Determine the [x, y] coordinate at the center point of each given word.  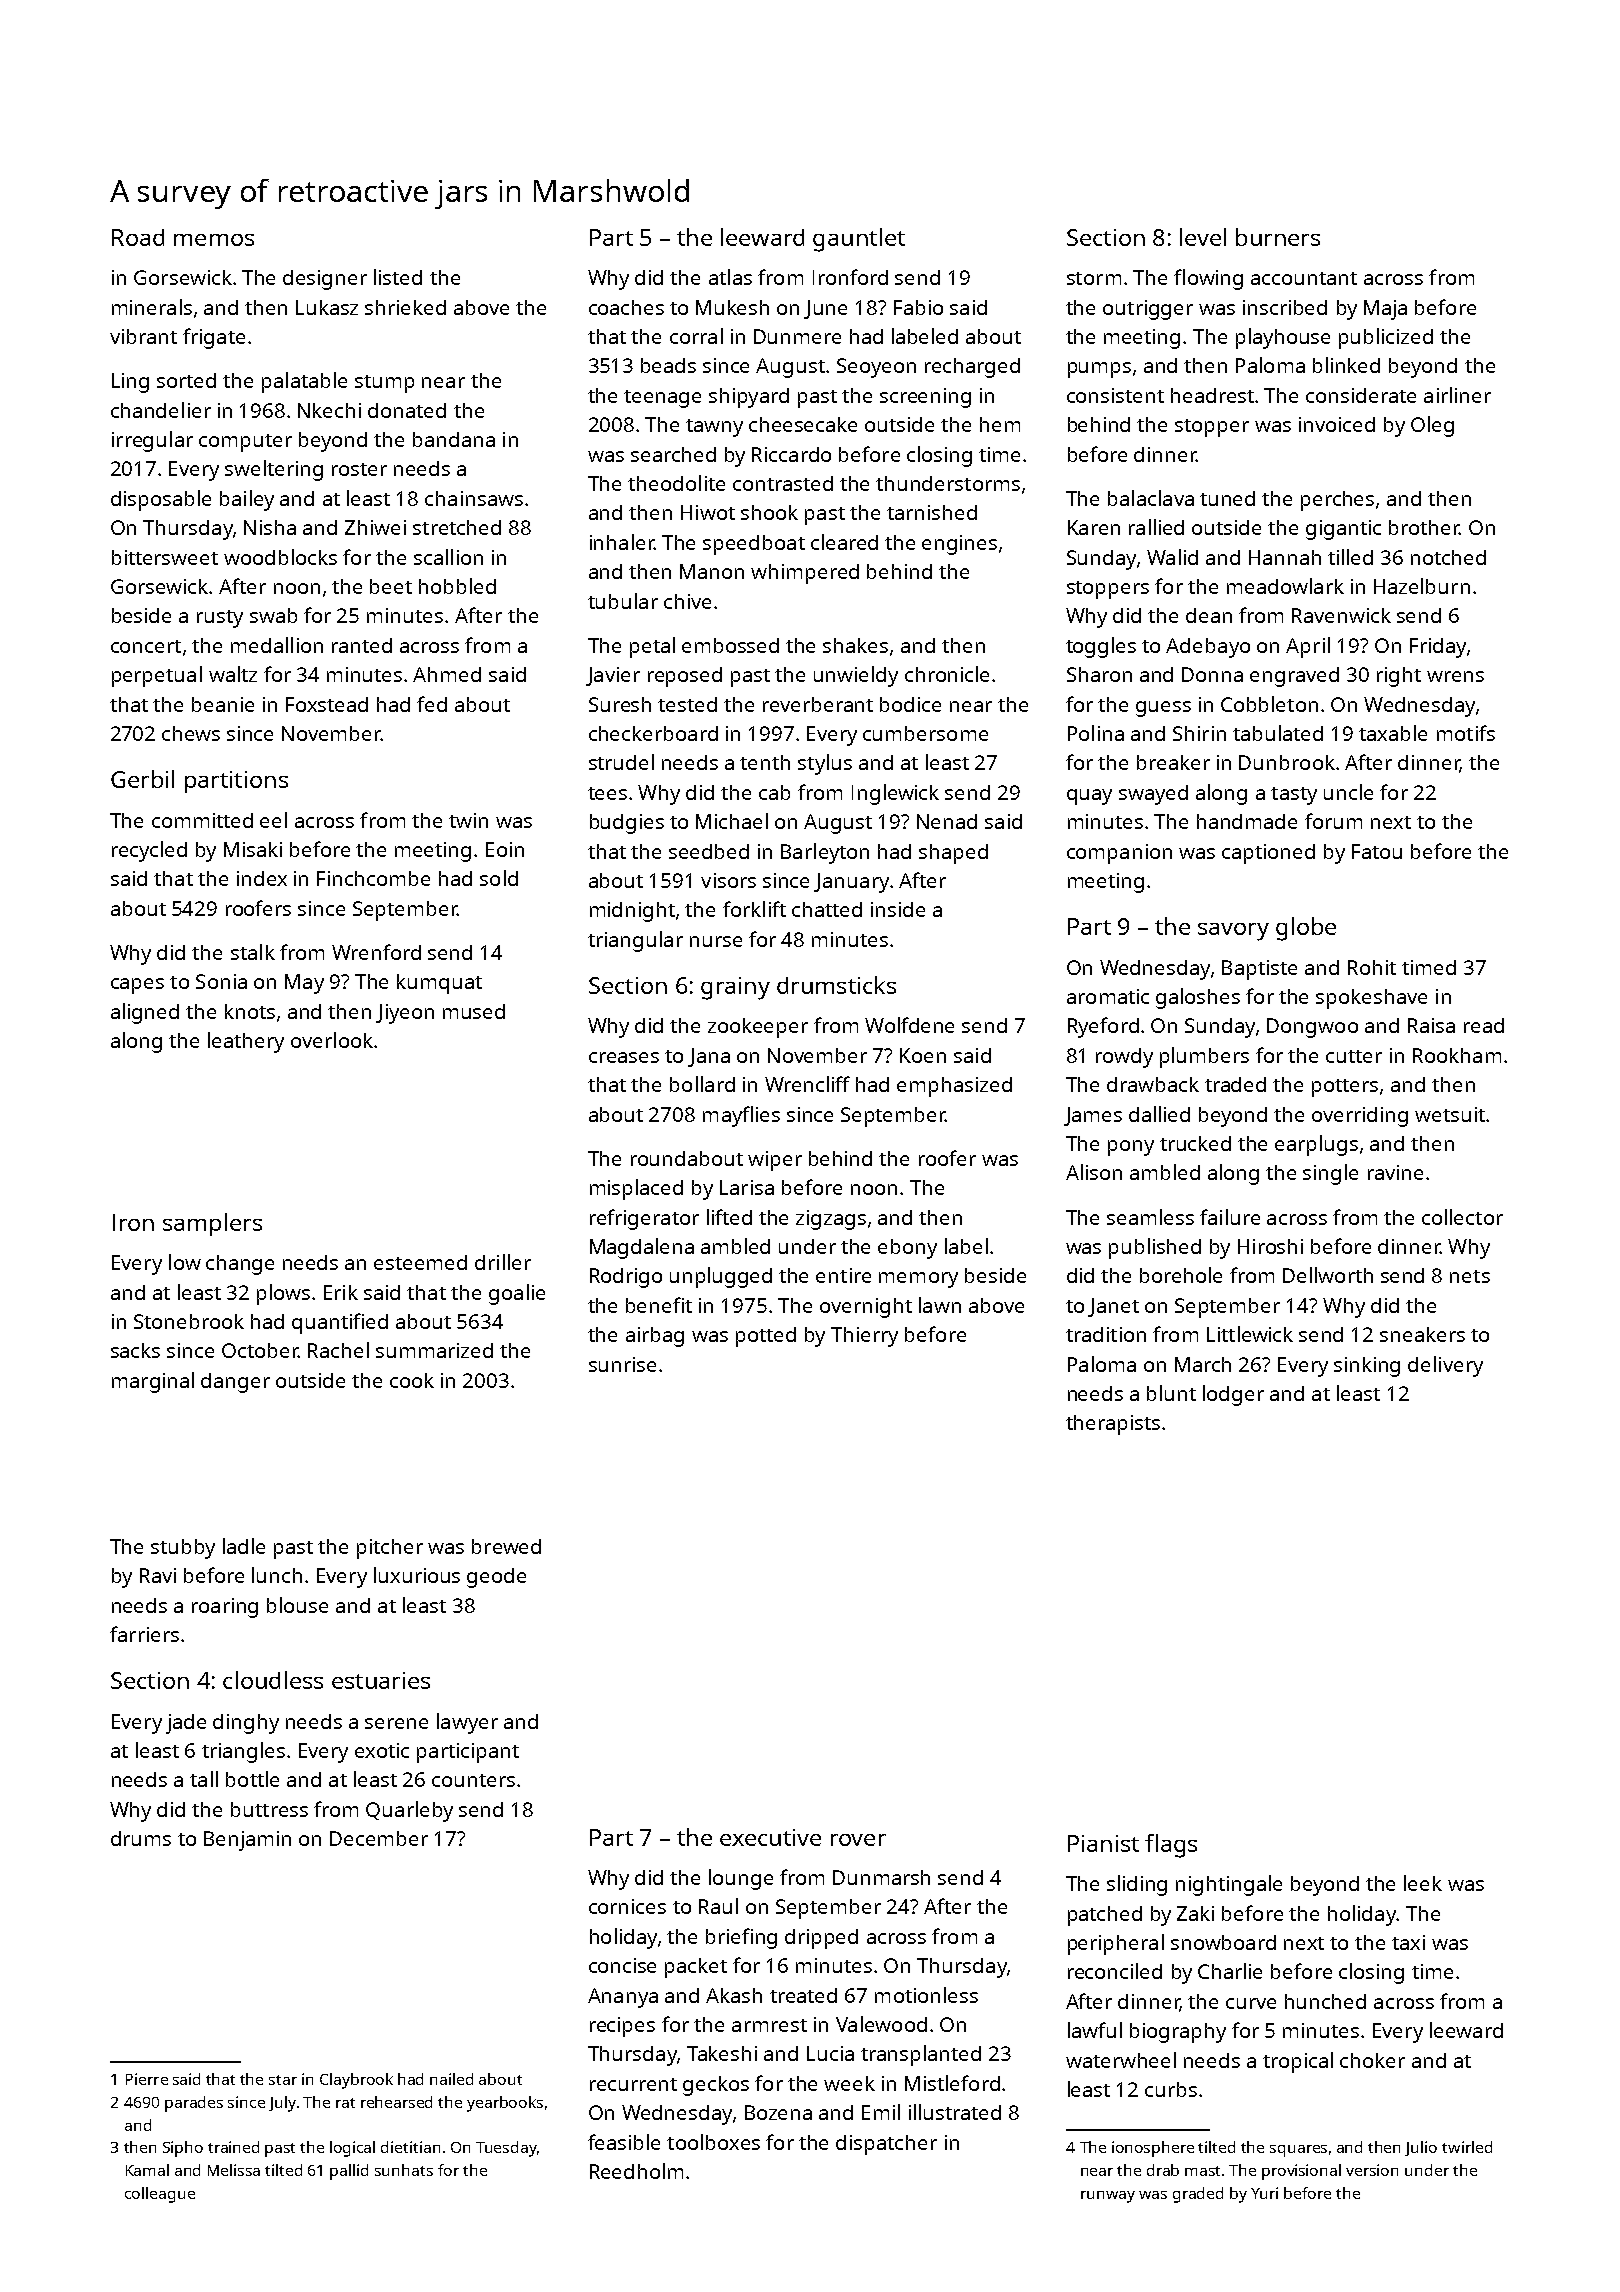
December [379, 1838]
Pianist [1103, 1843]
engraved [1294, 677]
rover [858, 1840]
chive [687, 601]
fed [432, 704]
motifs [1466, 733]
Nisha [270, 527]
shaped [953, 854]
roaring [225, 1608]
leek [1423, 1883]
